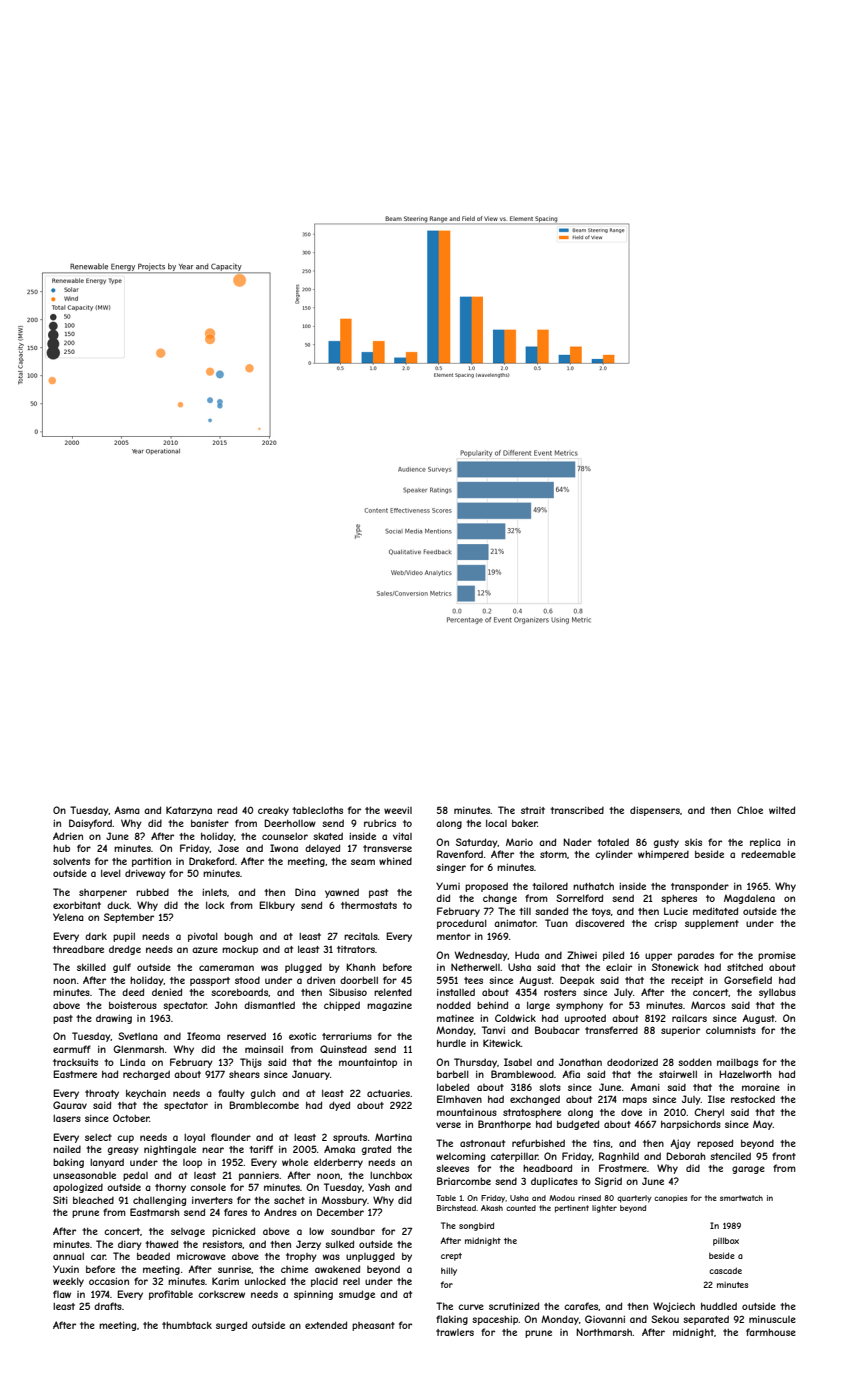 Image resolution: width=849 pixels, height=1400 pixels. Describe the element at coordinates (670, 1199) in the screenshot. I see `canopies` at that location.
